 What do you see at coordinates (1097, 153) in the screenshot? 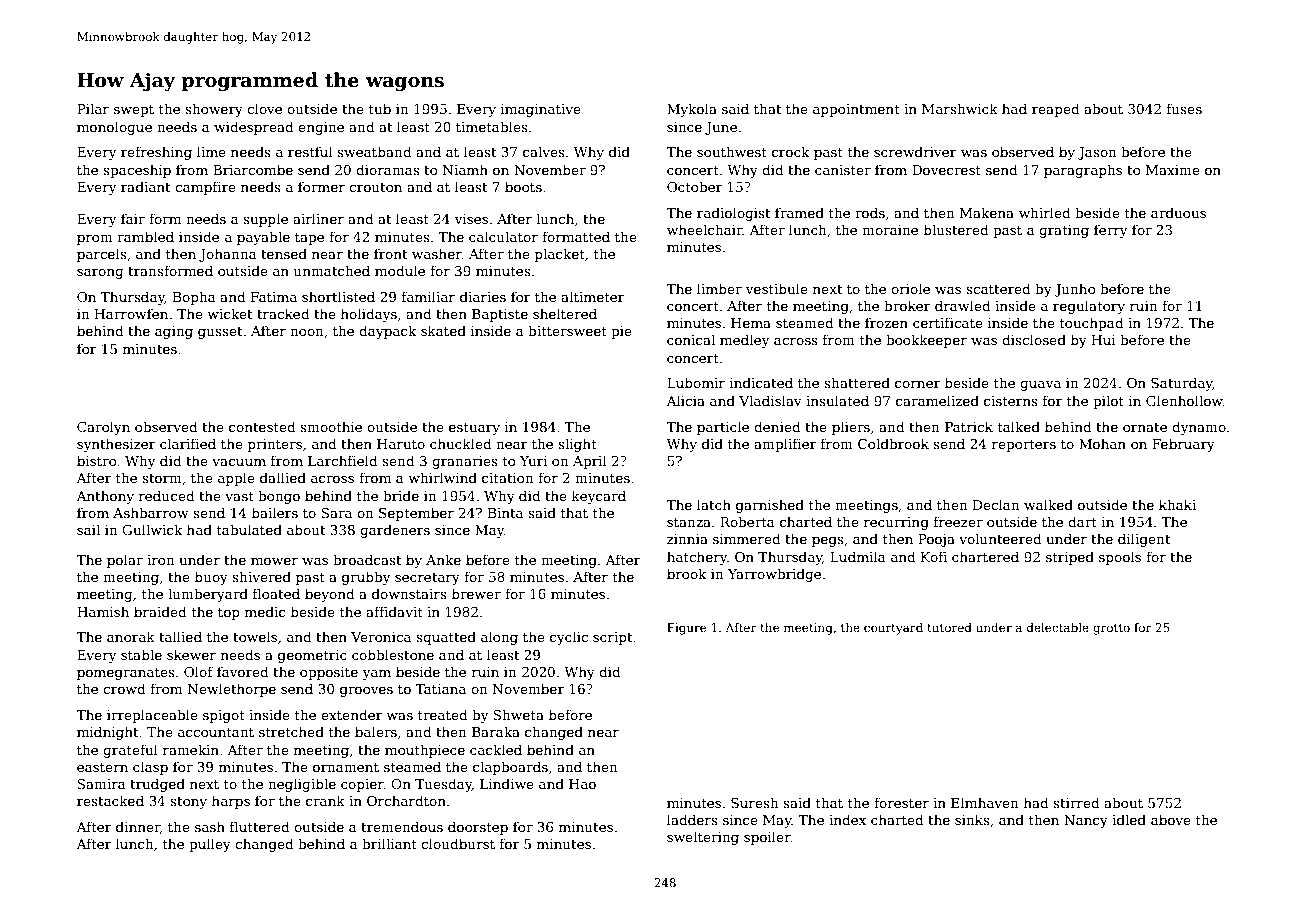
I see `Jason` at bounding box center [1097, 153].
